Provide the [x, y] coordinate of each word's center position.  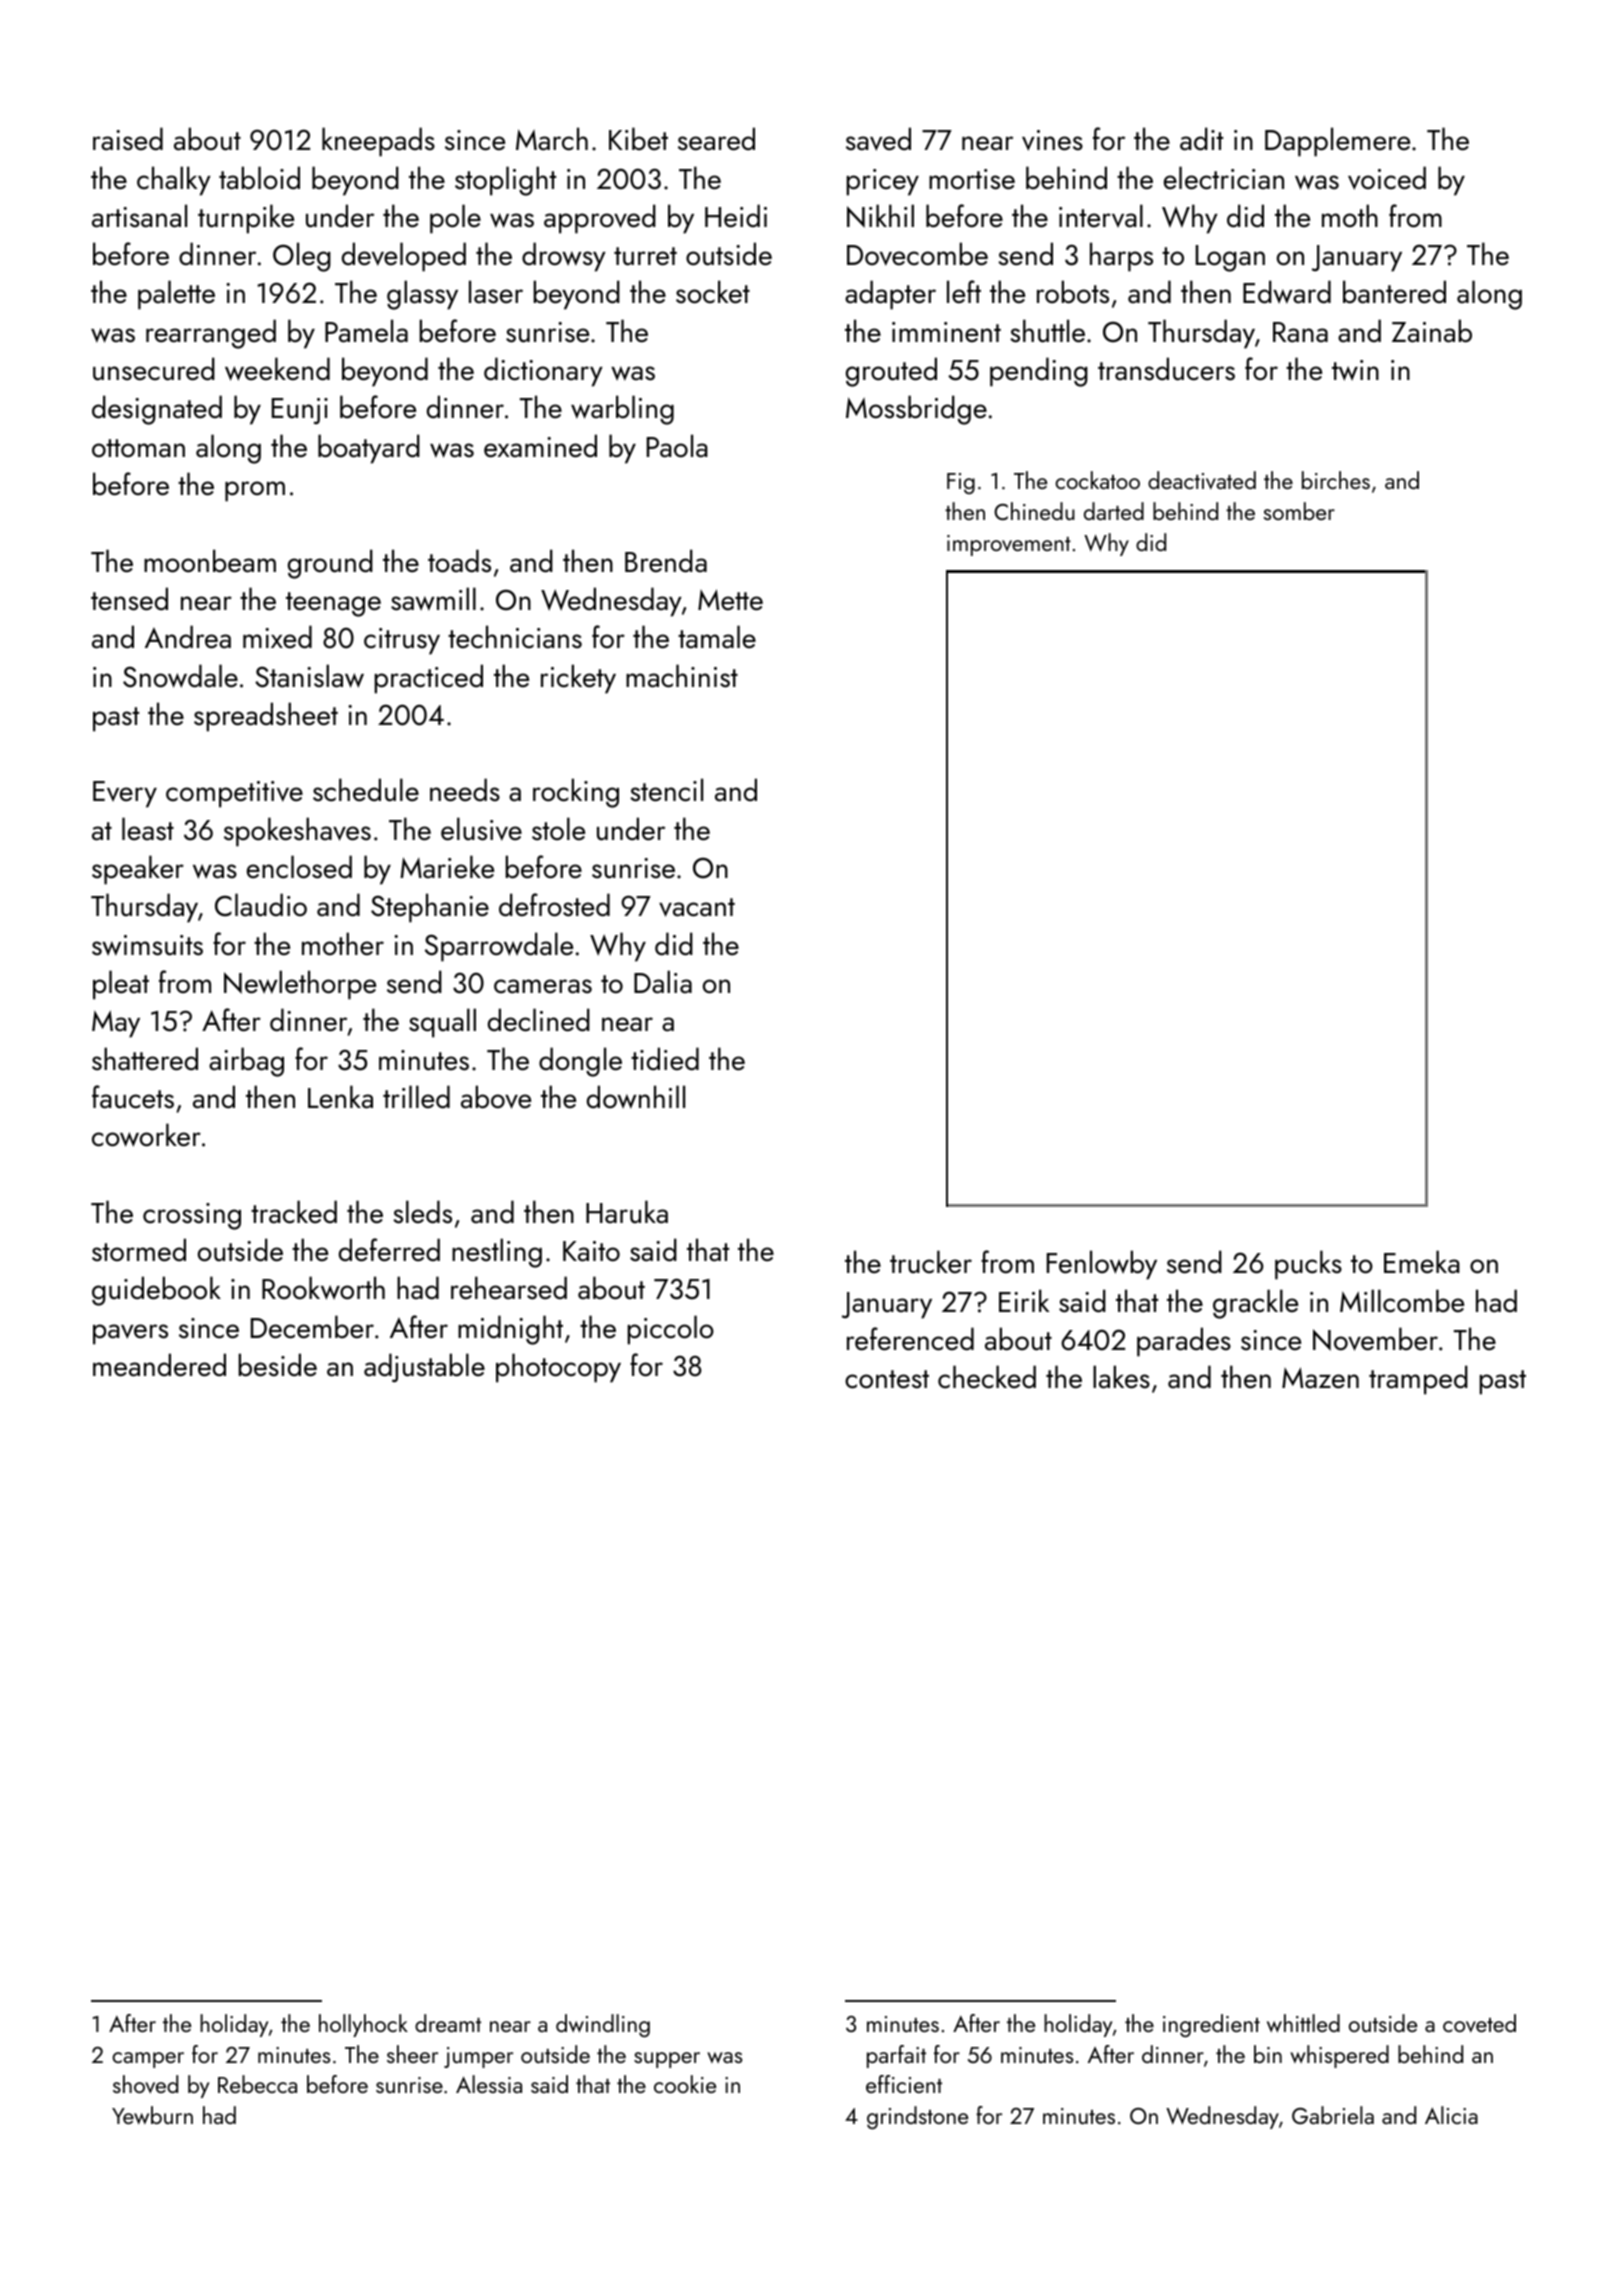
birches [1336, 480]
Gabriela [1333, 2115]
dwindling [603, 2025]
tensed [129, 599]
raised [128, 139]
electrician [1224, 178]
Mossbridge [916, 410]
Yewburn [152, 2115]
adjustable [424, 1367]
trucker [931, 1262]
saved [878, 139]
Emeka [1422, 1262]
